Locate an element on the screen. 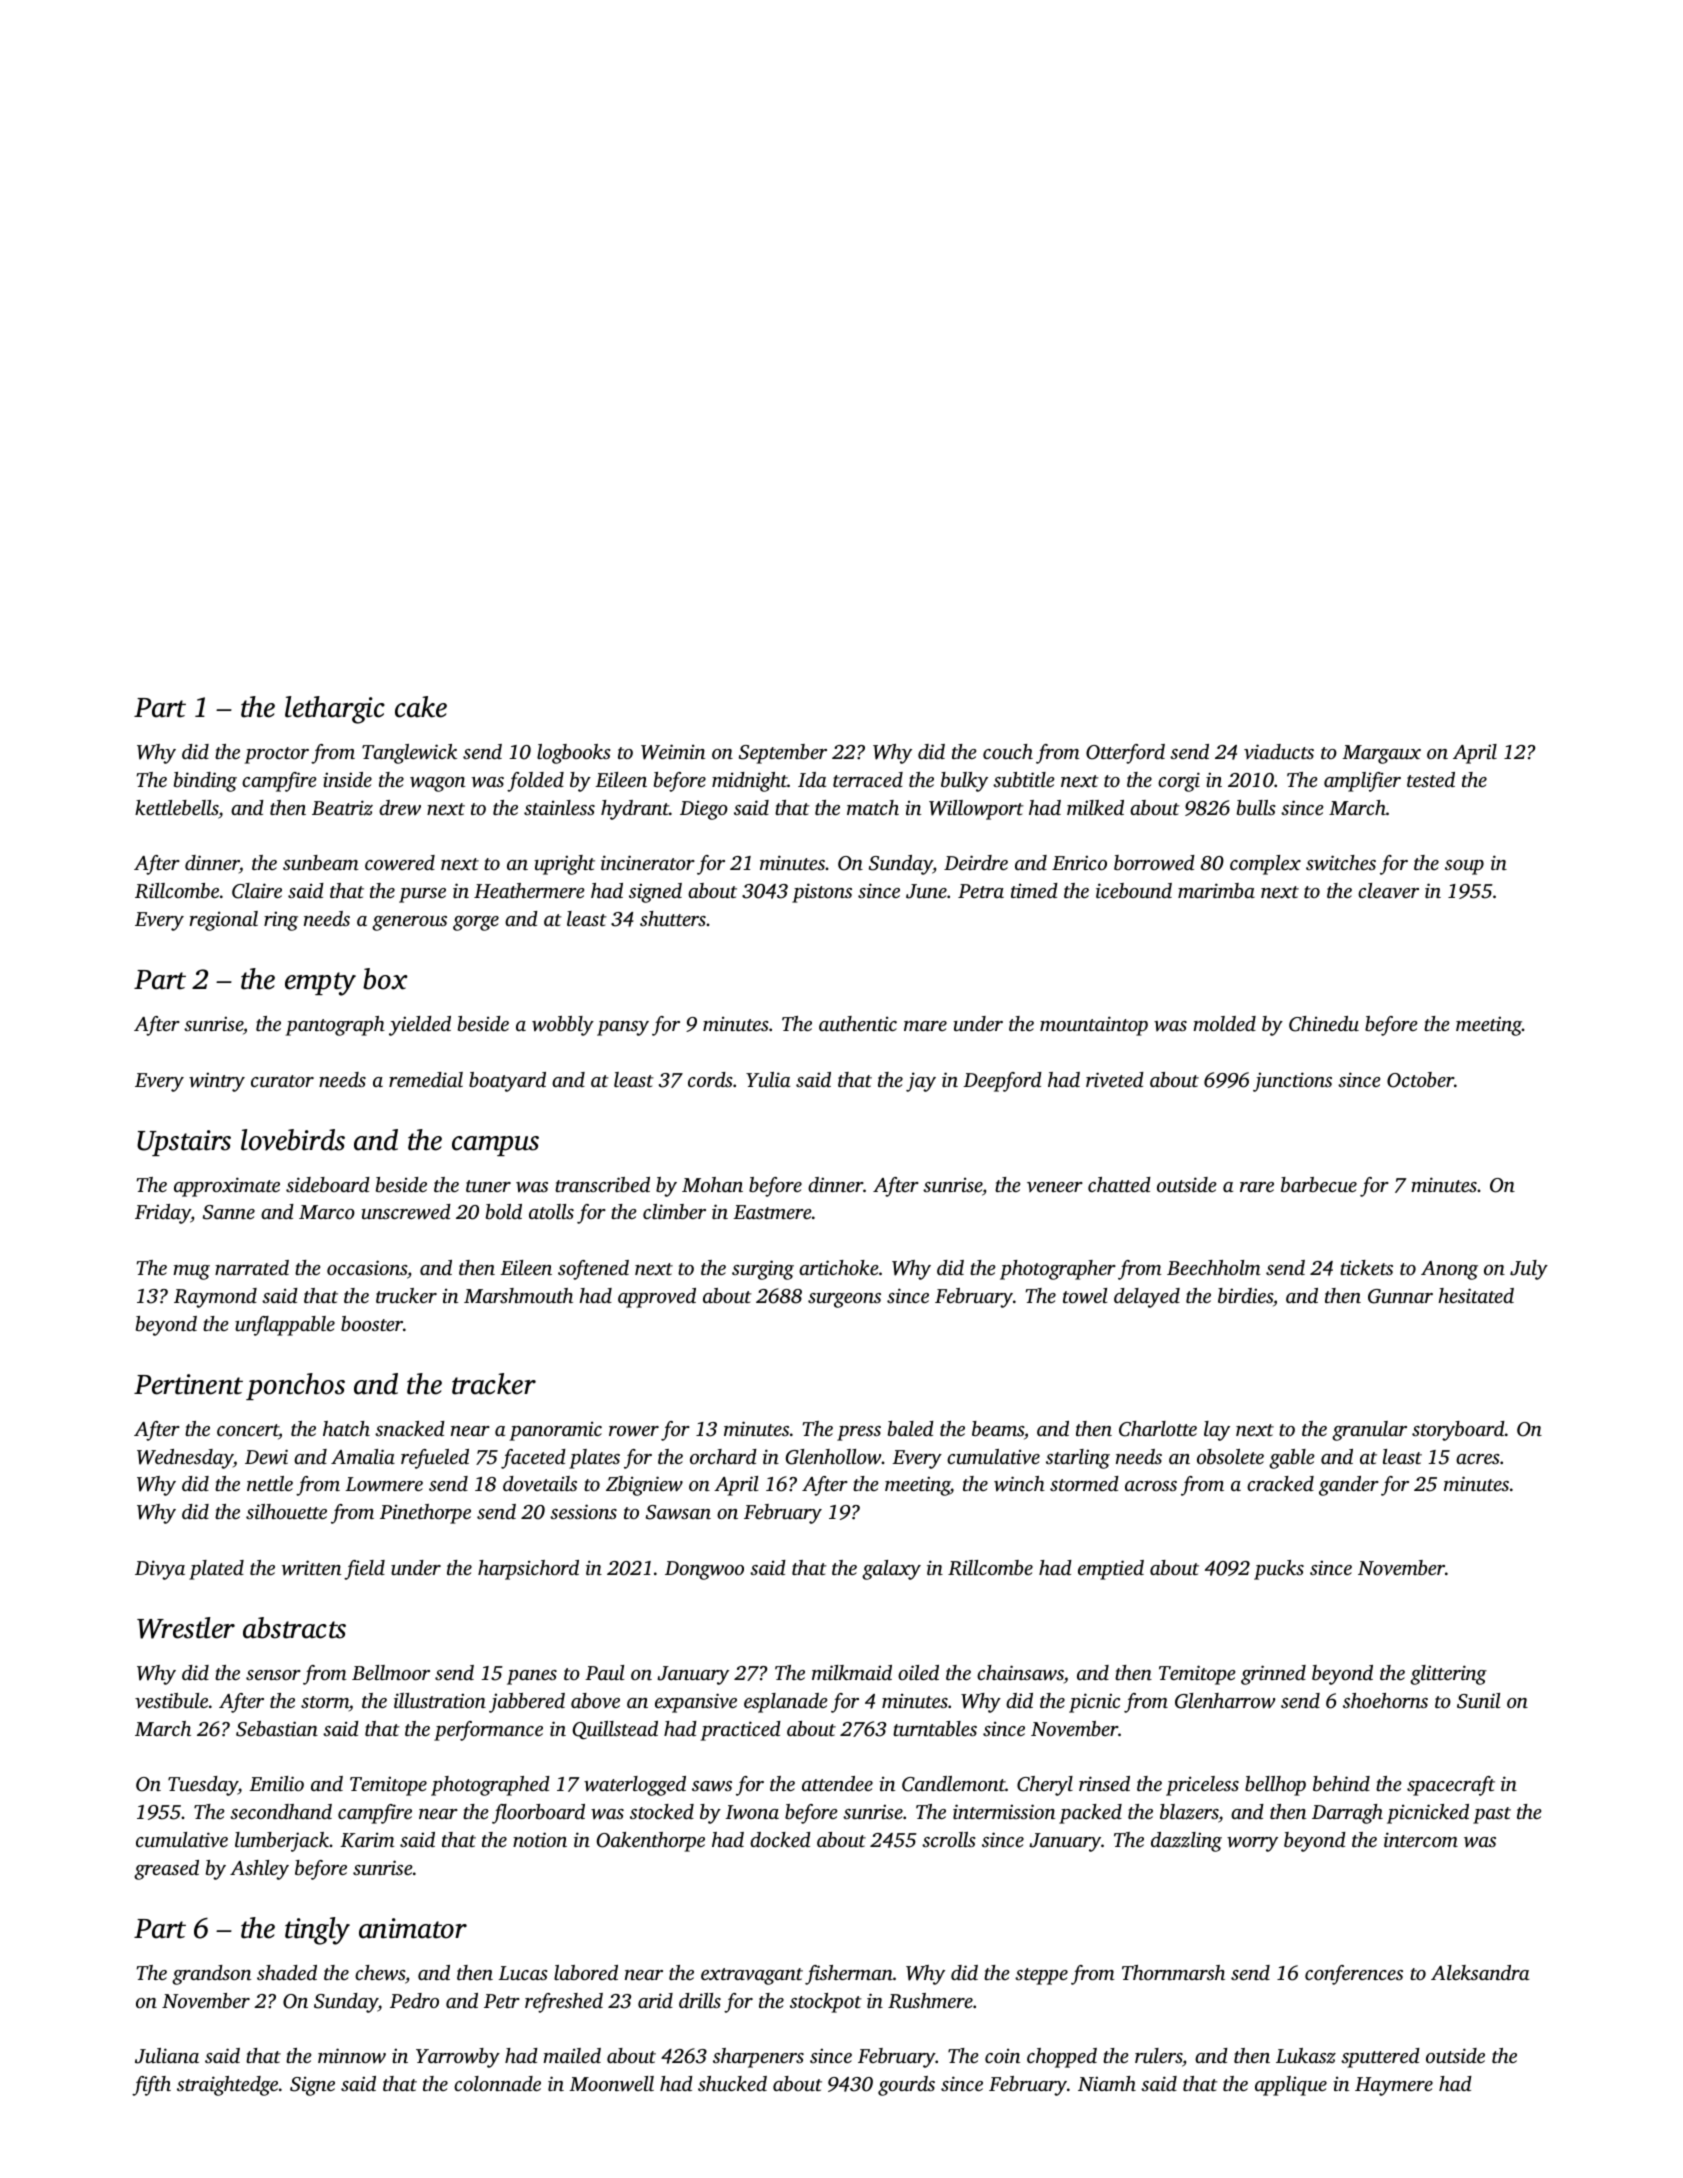 The height and width of the screenshot is (2178, 1683). lethargic is located at coordinates (335, 710).
